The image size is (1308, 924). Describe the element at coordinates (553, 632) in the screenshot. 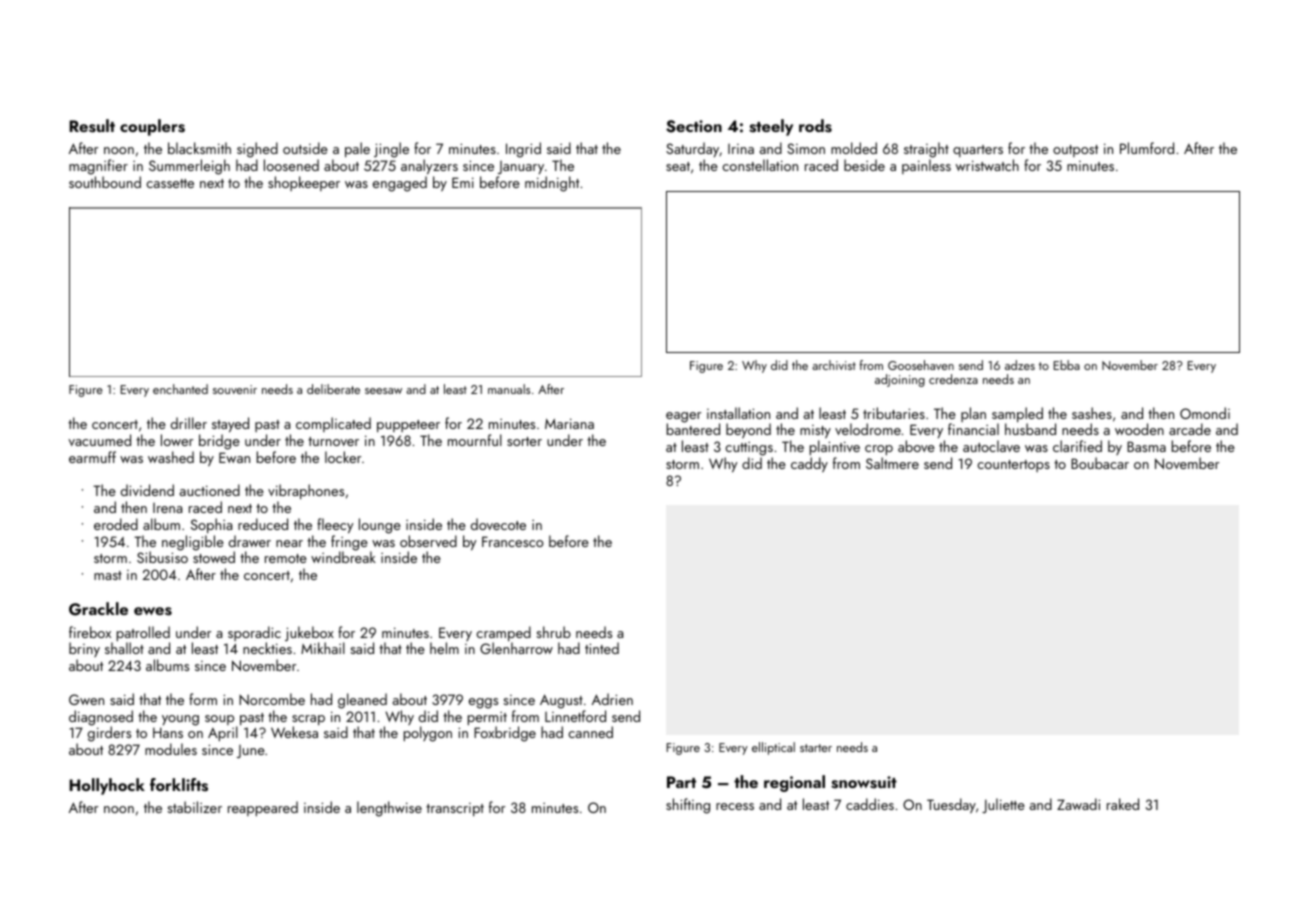

I see `shrub` at that location.
